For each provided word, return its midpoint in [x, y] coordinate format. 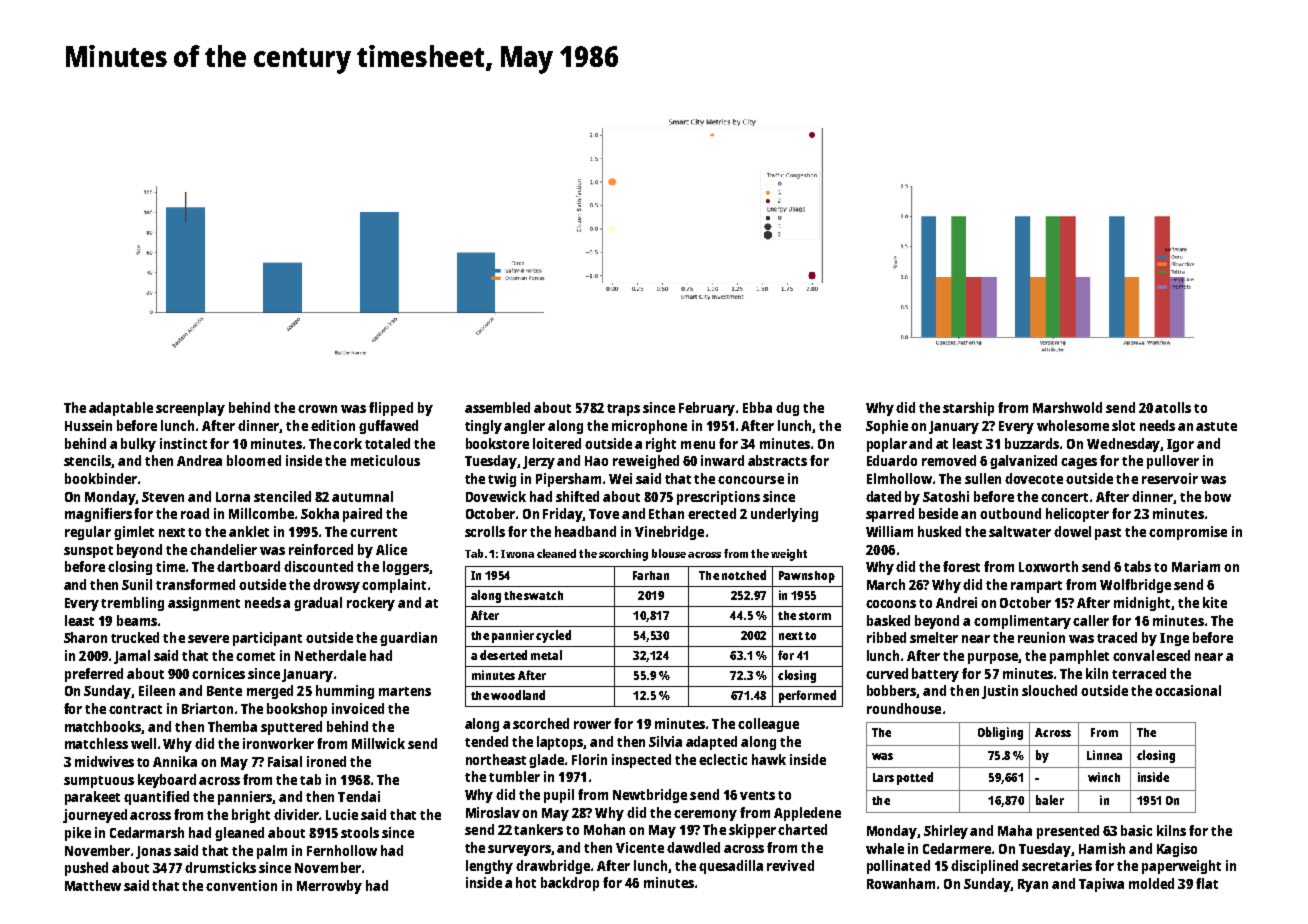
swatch [543, 595]
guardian [408, 639]
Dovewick [496, 496]
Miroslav [493, 812]
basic [1136, 830]
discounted [318, 566]
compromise [1188, 533]
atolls [1173, 407]
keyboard [167, 781]
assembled [497, 407]
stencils [88, 461]
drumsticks [220, 867]
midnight [1143, 604]
